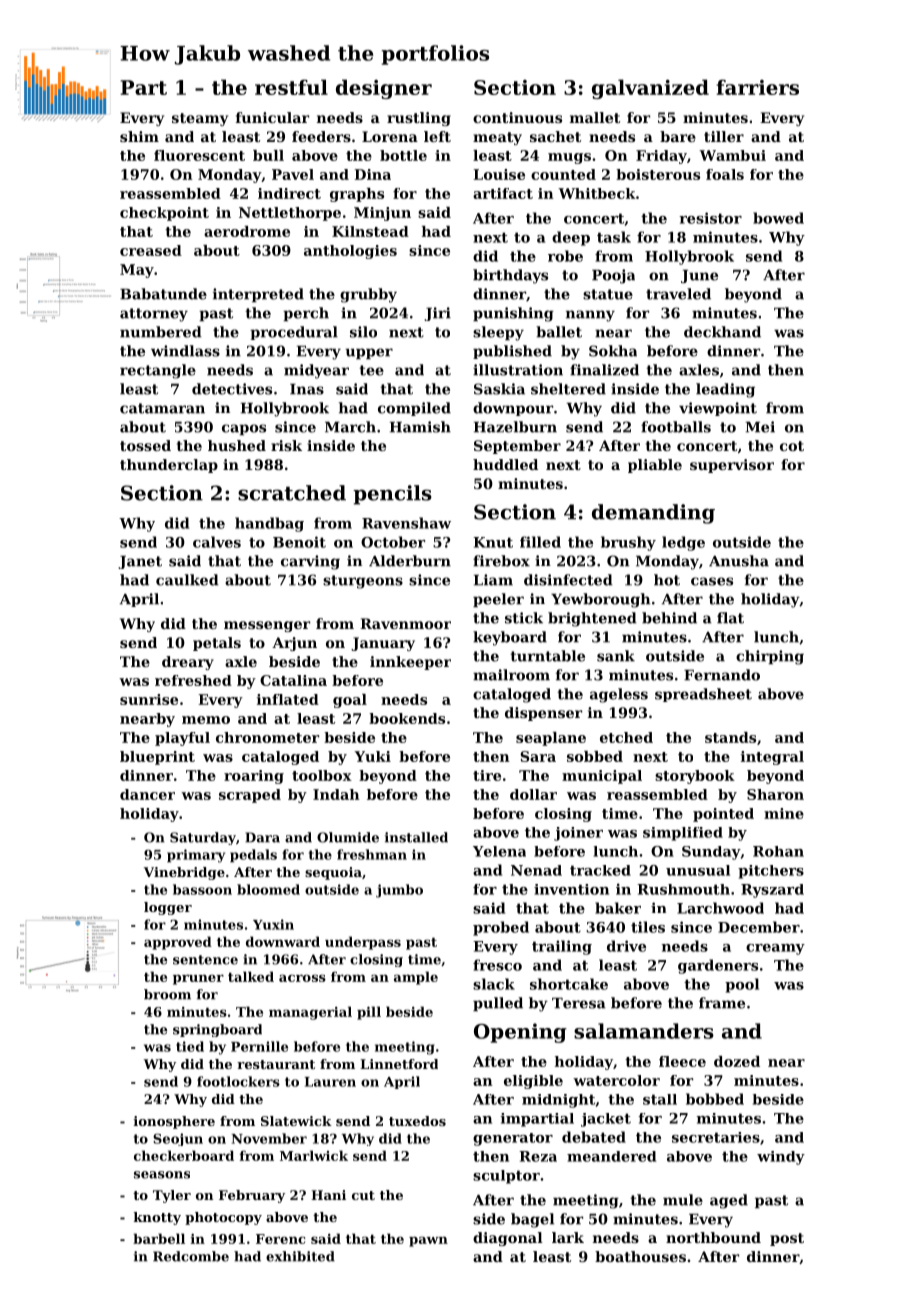 The image size is (924, 1308). What do you see at coordinates (417, 1121) in the screenshot?
I see `tuxedos` at bounding box center [417, 1121].
